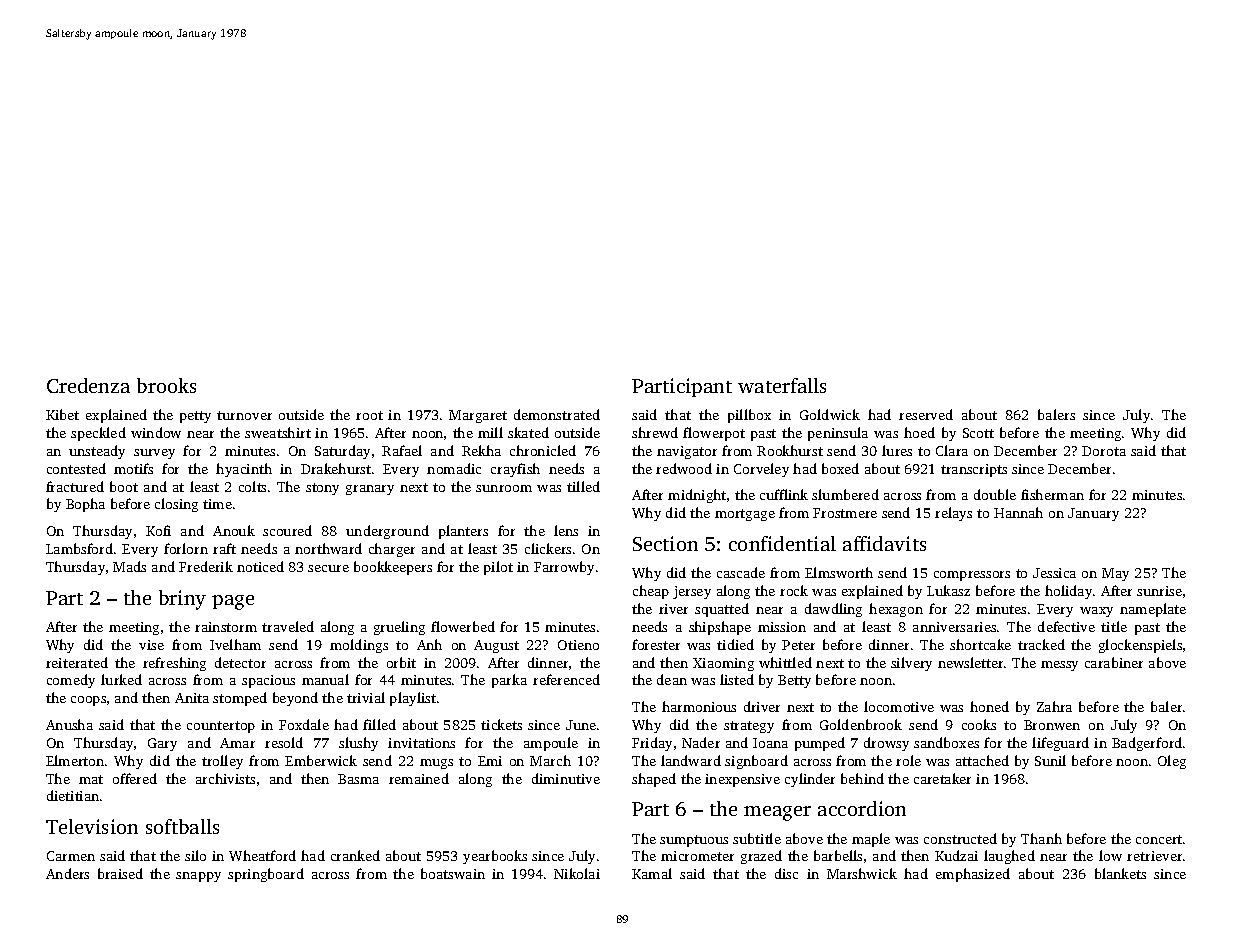 The height and width of the screenshot is (952, 1233). What do you see at coordinates (1140, 646) in the screenshot?
I see `glockenspiels` at bounding box center [1140, 646].
